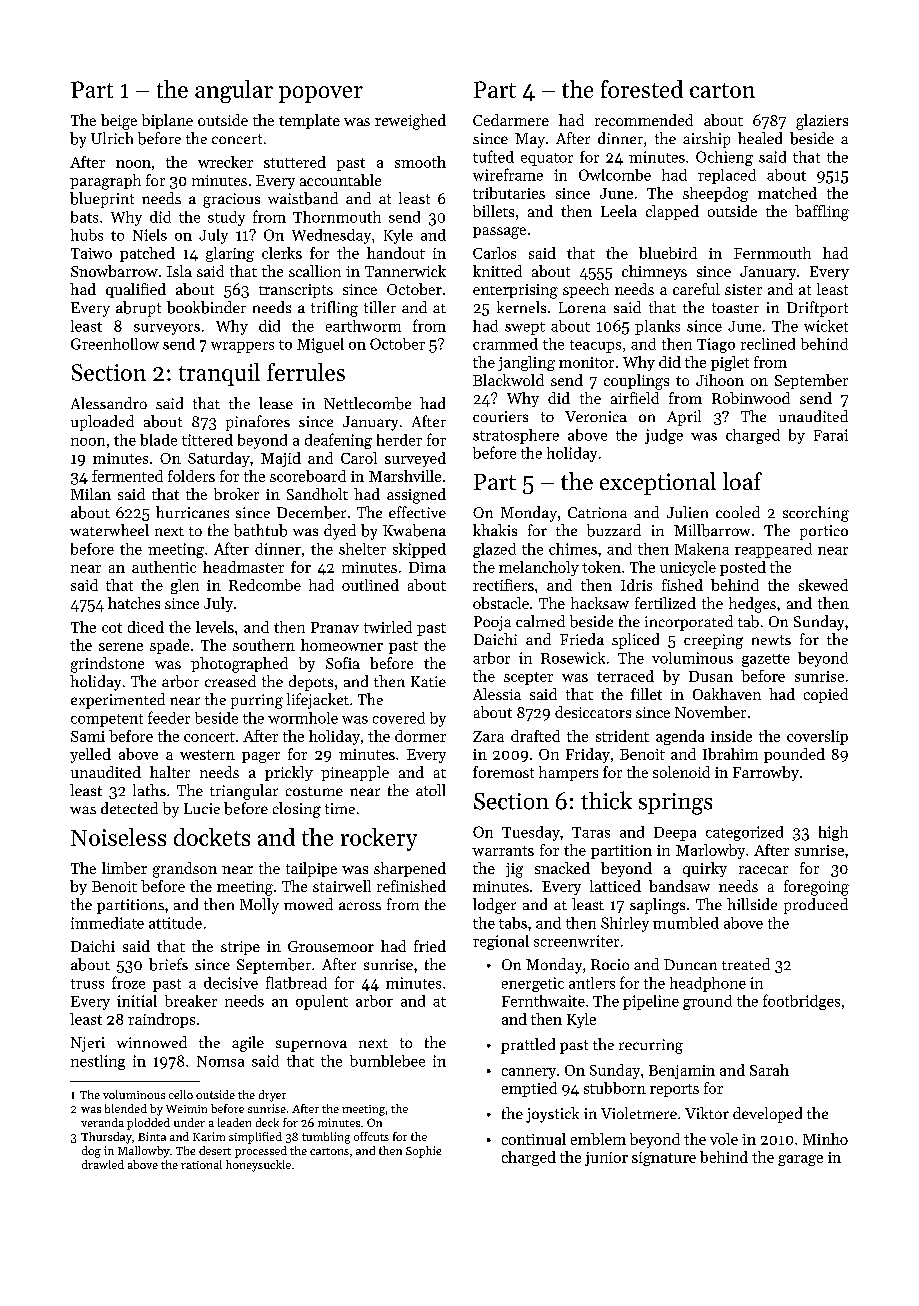  I want to click on wrappers, so click(242, 347).
